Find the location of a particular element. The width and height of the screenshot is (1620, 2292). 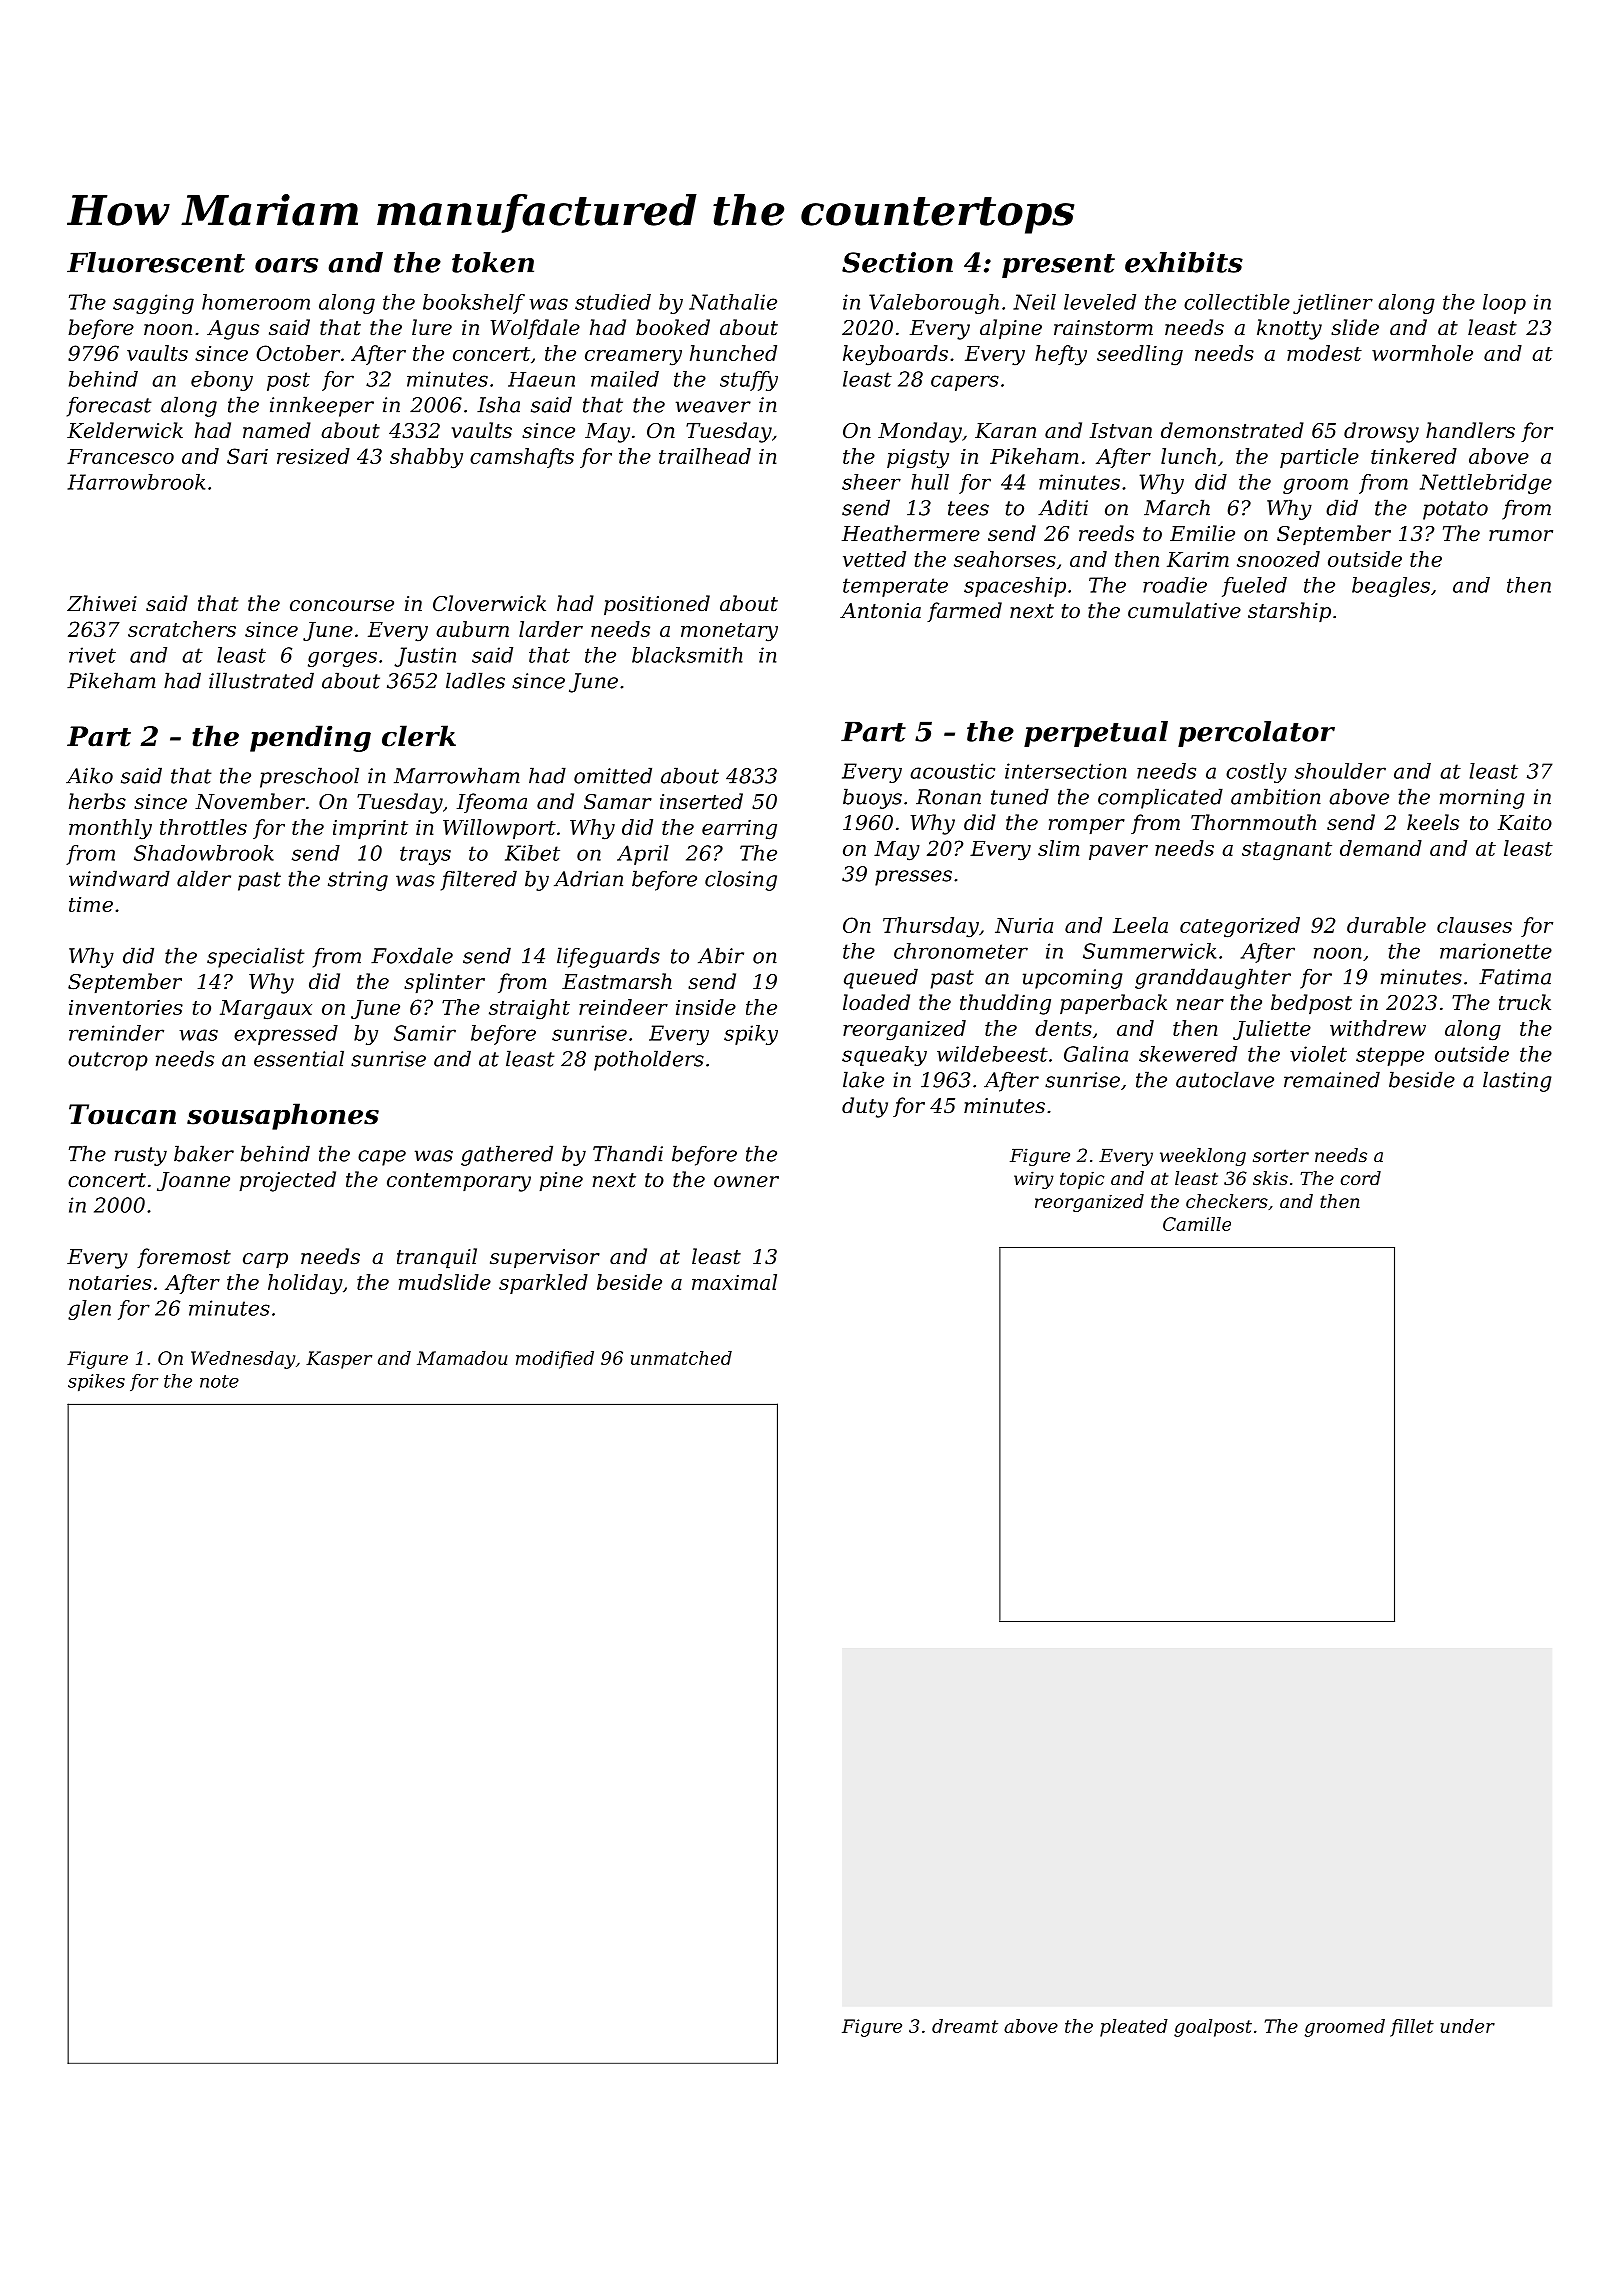

pleated is located at coordinates (1134, 2028).
